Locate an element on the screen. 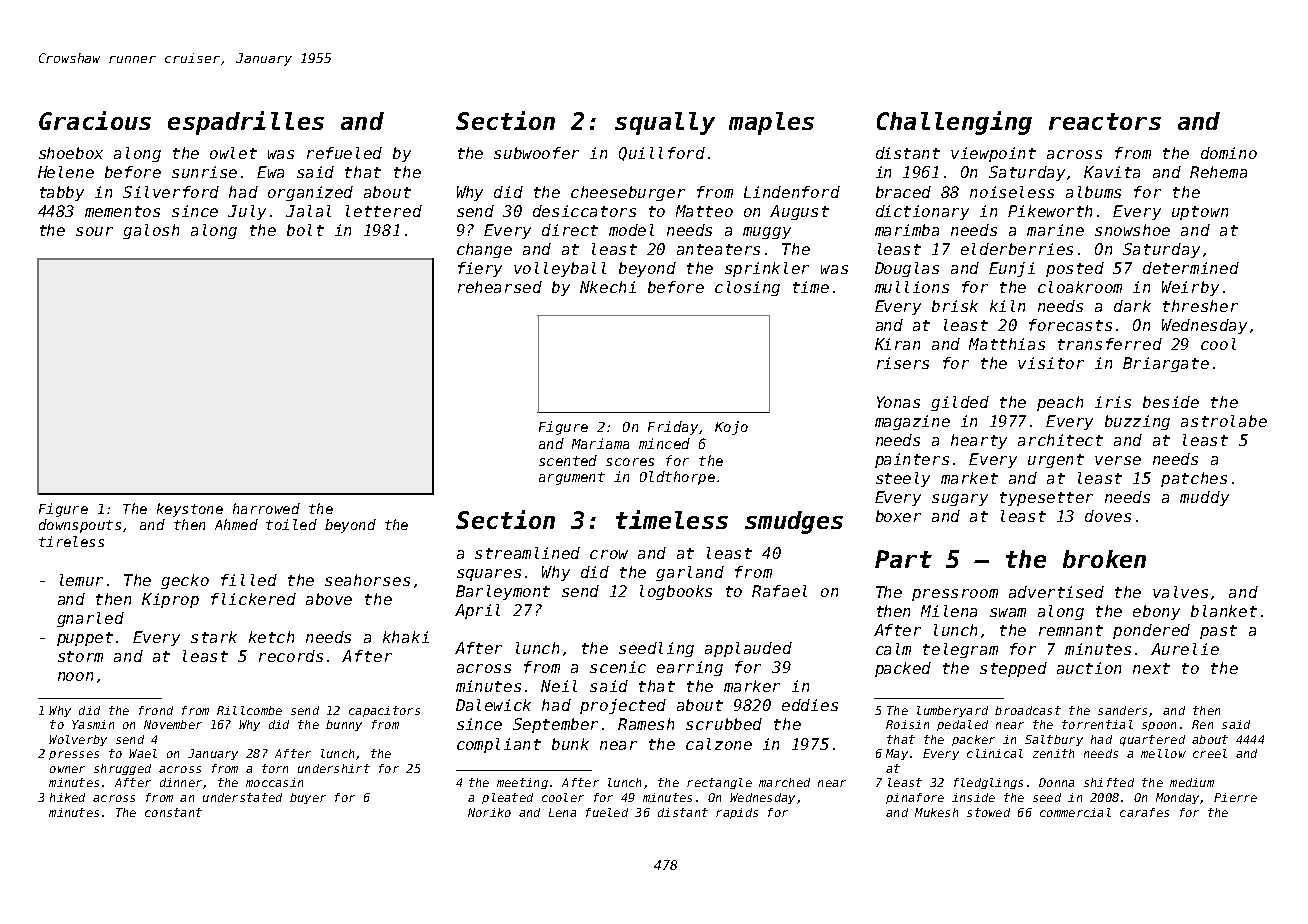 The height and width of the screenshot is (924, 1308). Part is located at coordinates (903, 559).
